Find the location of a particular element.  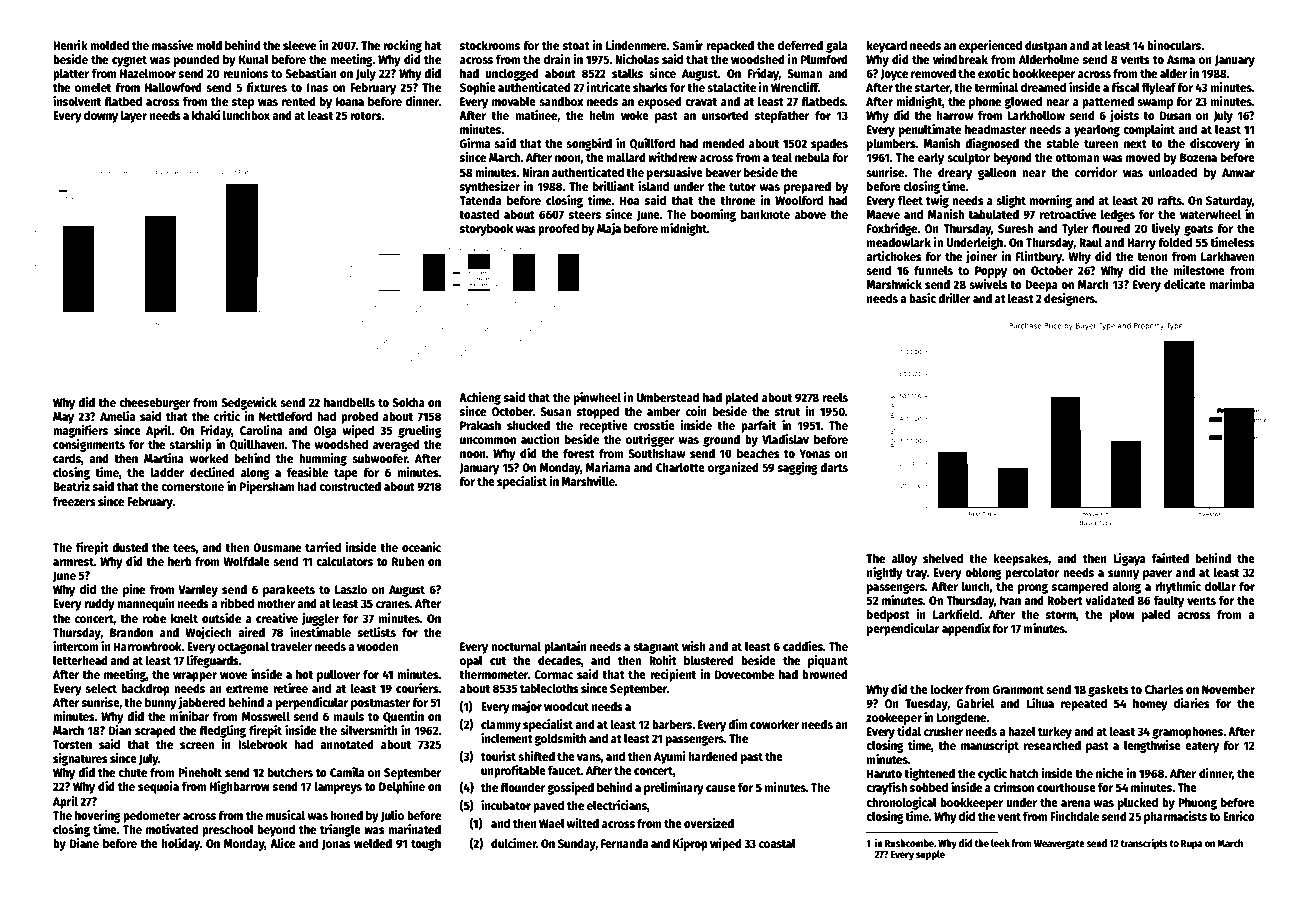

gaskets is located at coordinates (1108, 690).
